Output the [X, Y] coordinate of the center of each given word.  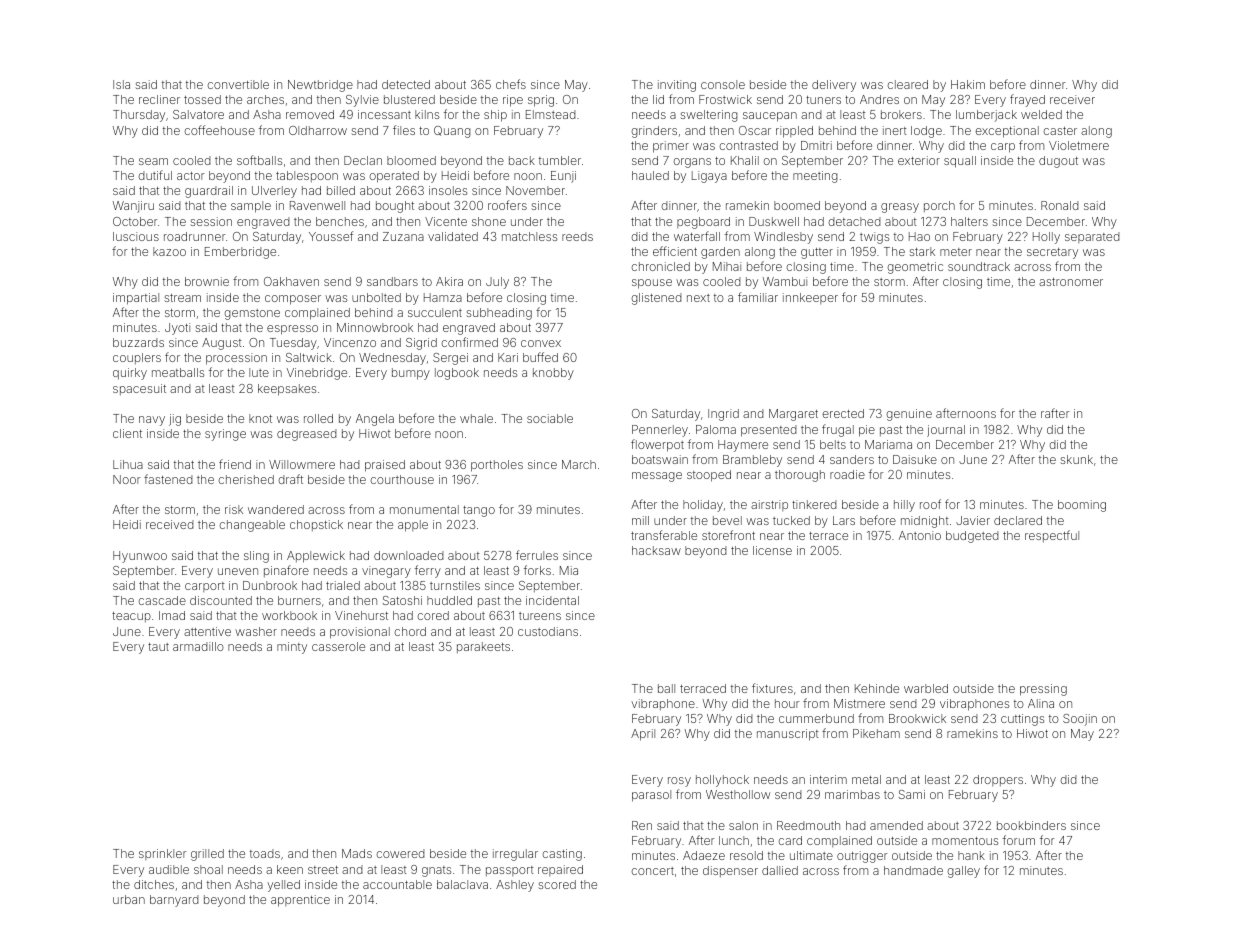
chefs [511, 84]
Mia [569, 570]
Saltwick [309, 357]
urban [129, 899]
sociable [550, 418]
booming [1082, 506]
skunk [1077, 459]
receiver [1072, 99]
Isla [121, 84]
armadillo [198, 646]
